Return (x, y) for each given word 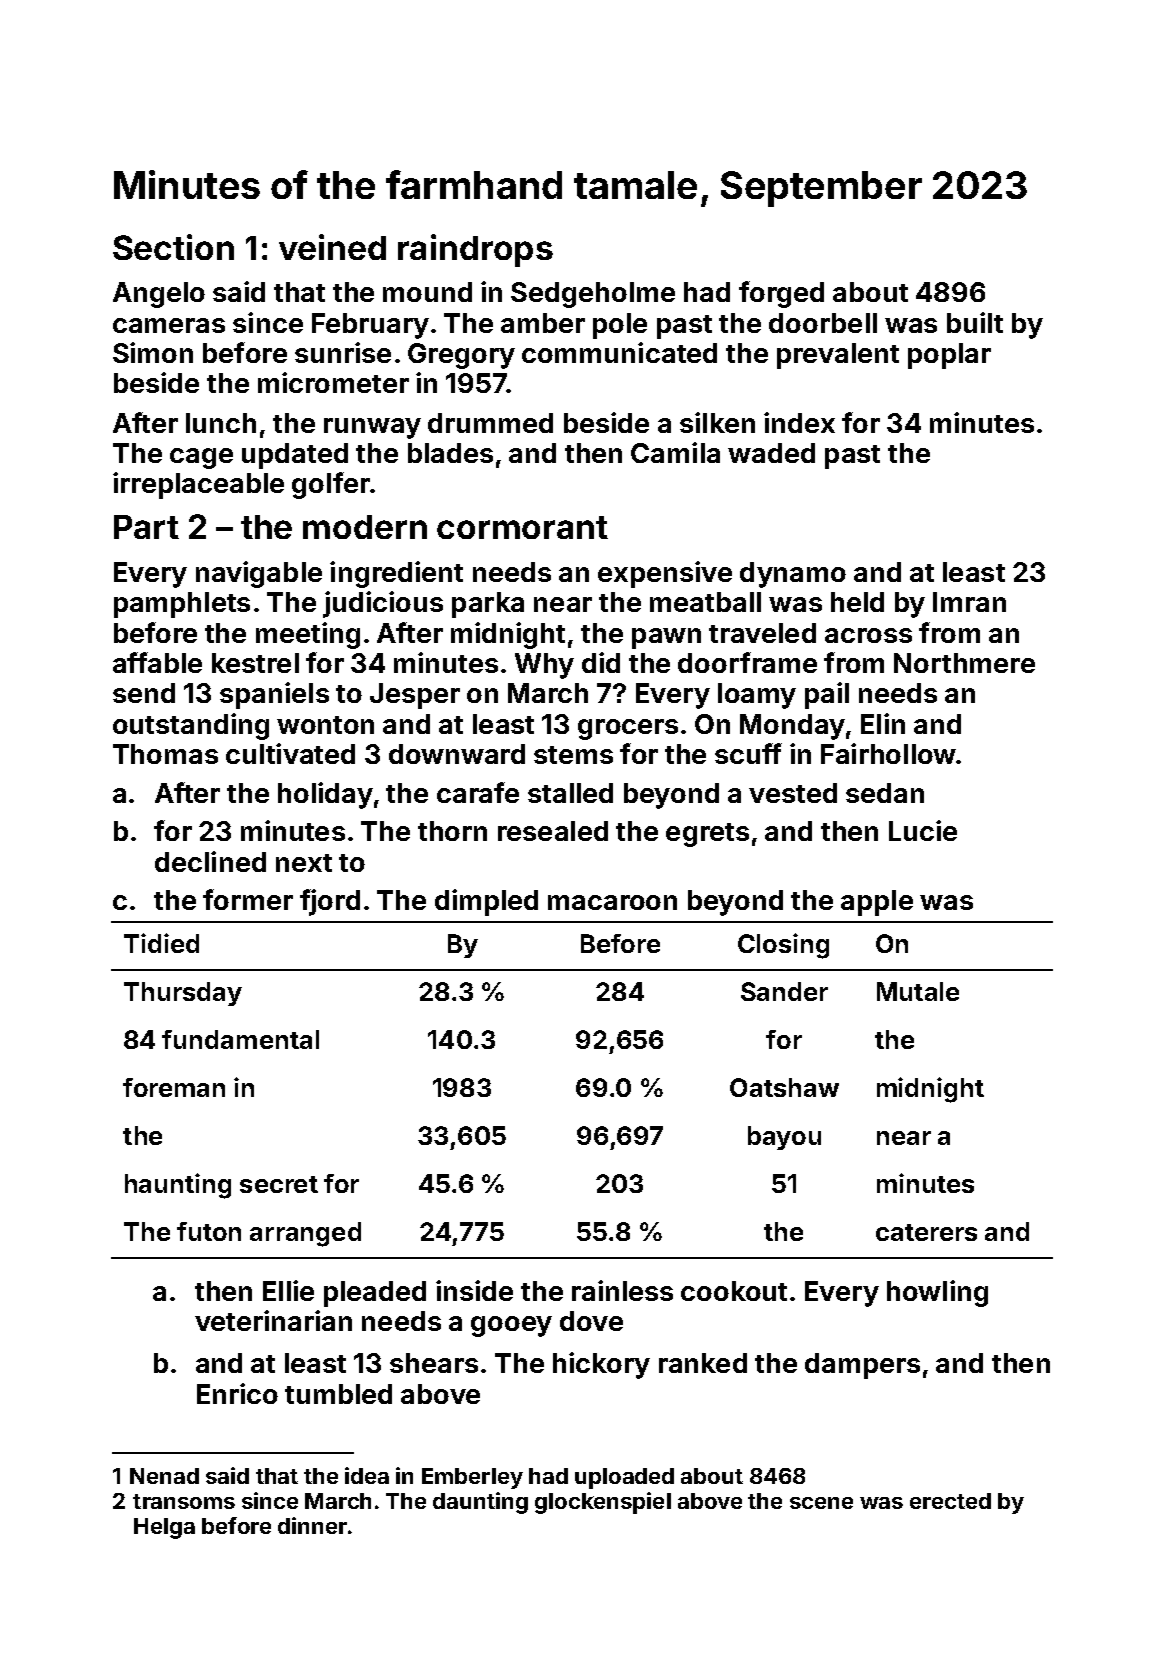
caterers (926, 1232)
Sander (784, 991)
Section (173, 247)
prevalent (838, 356)
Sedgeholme (593, 295)
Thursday (183, 994)
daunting (480, 1503)
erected (950, 1501)
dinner (312, 1525)
